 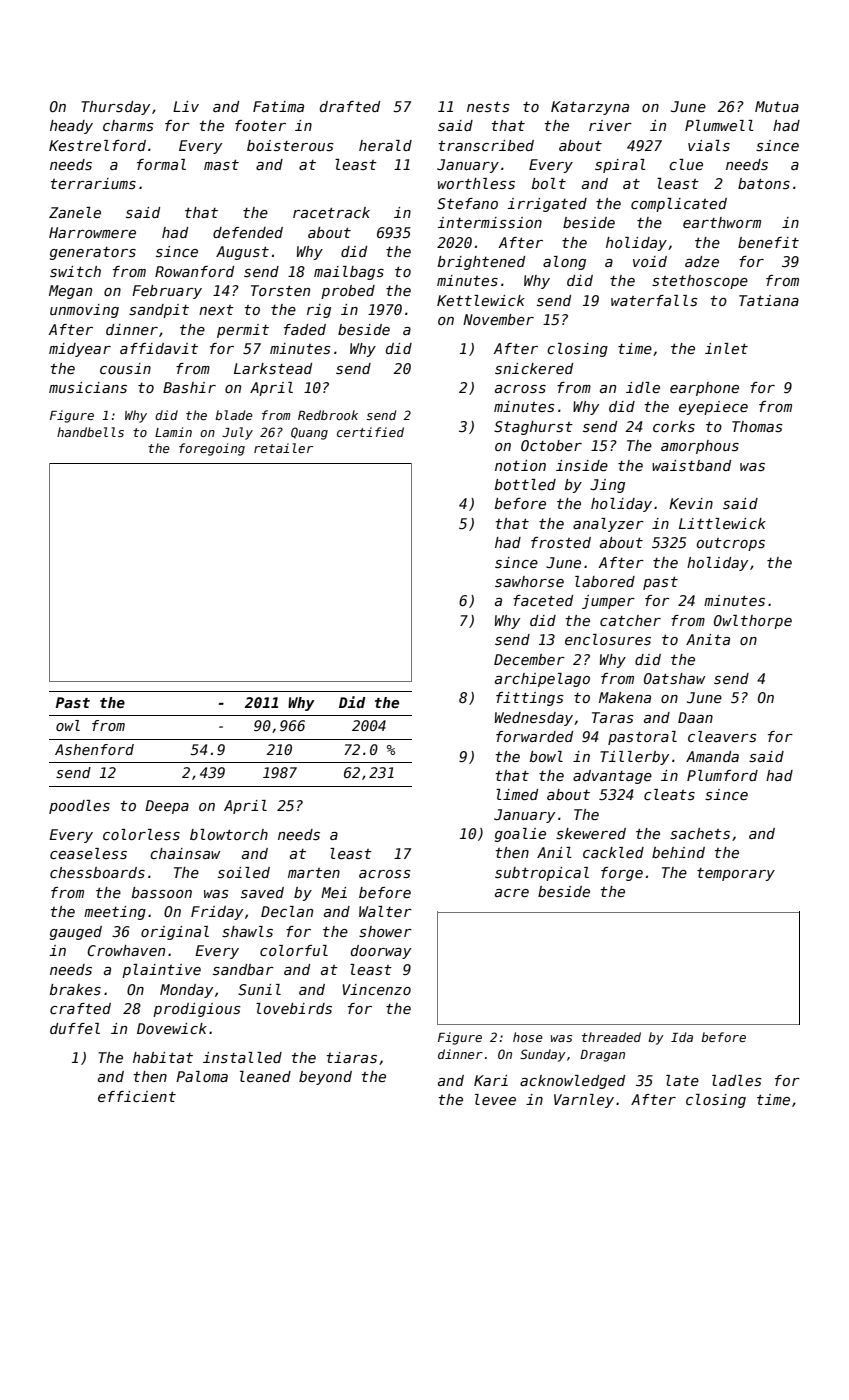 I want to click on advantage, so click(x=612, y=777).
